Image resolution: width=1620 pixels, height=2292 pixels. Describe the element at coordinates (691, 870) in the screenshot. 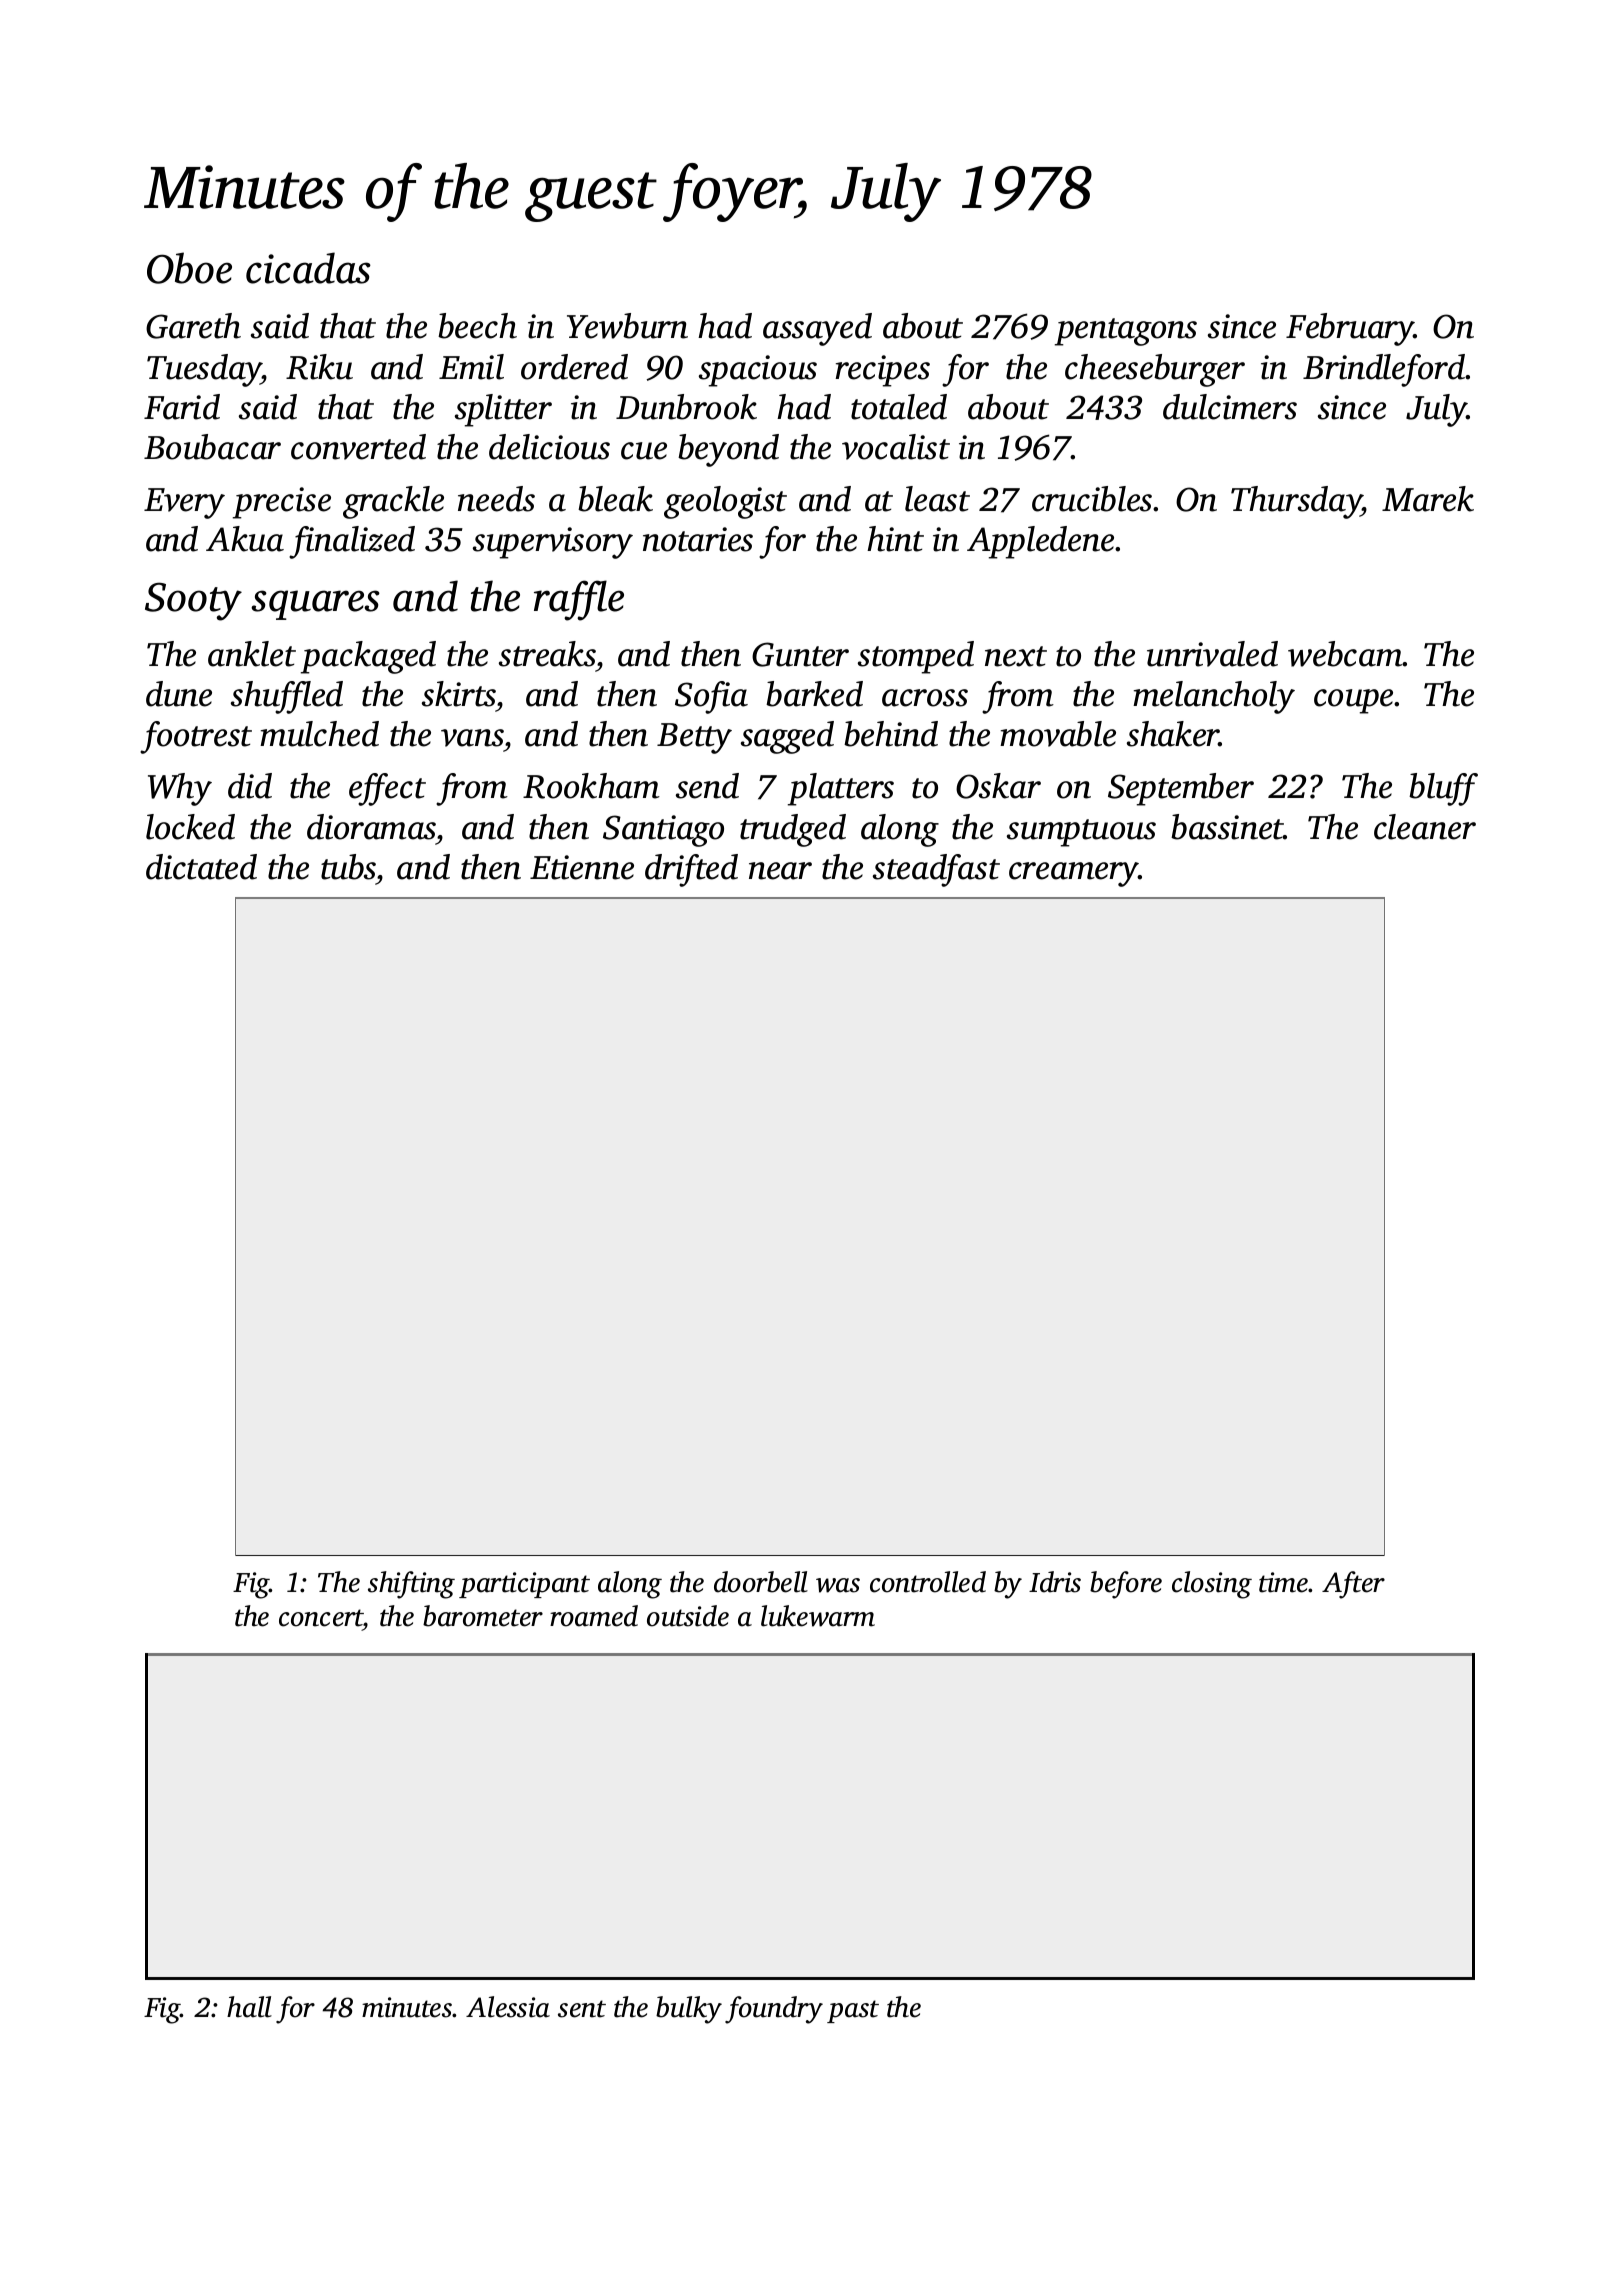

I see `drifted` at that location.
